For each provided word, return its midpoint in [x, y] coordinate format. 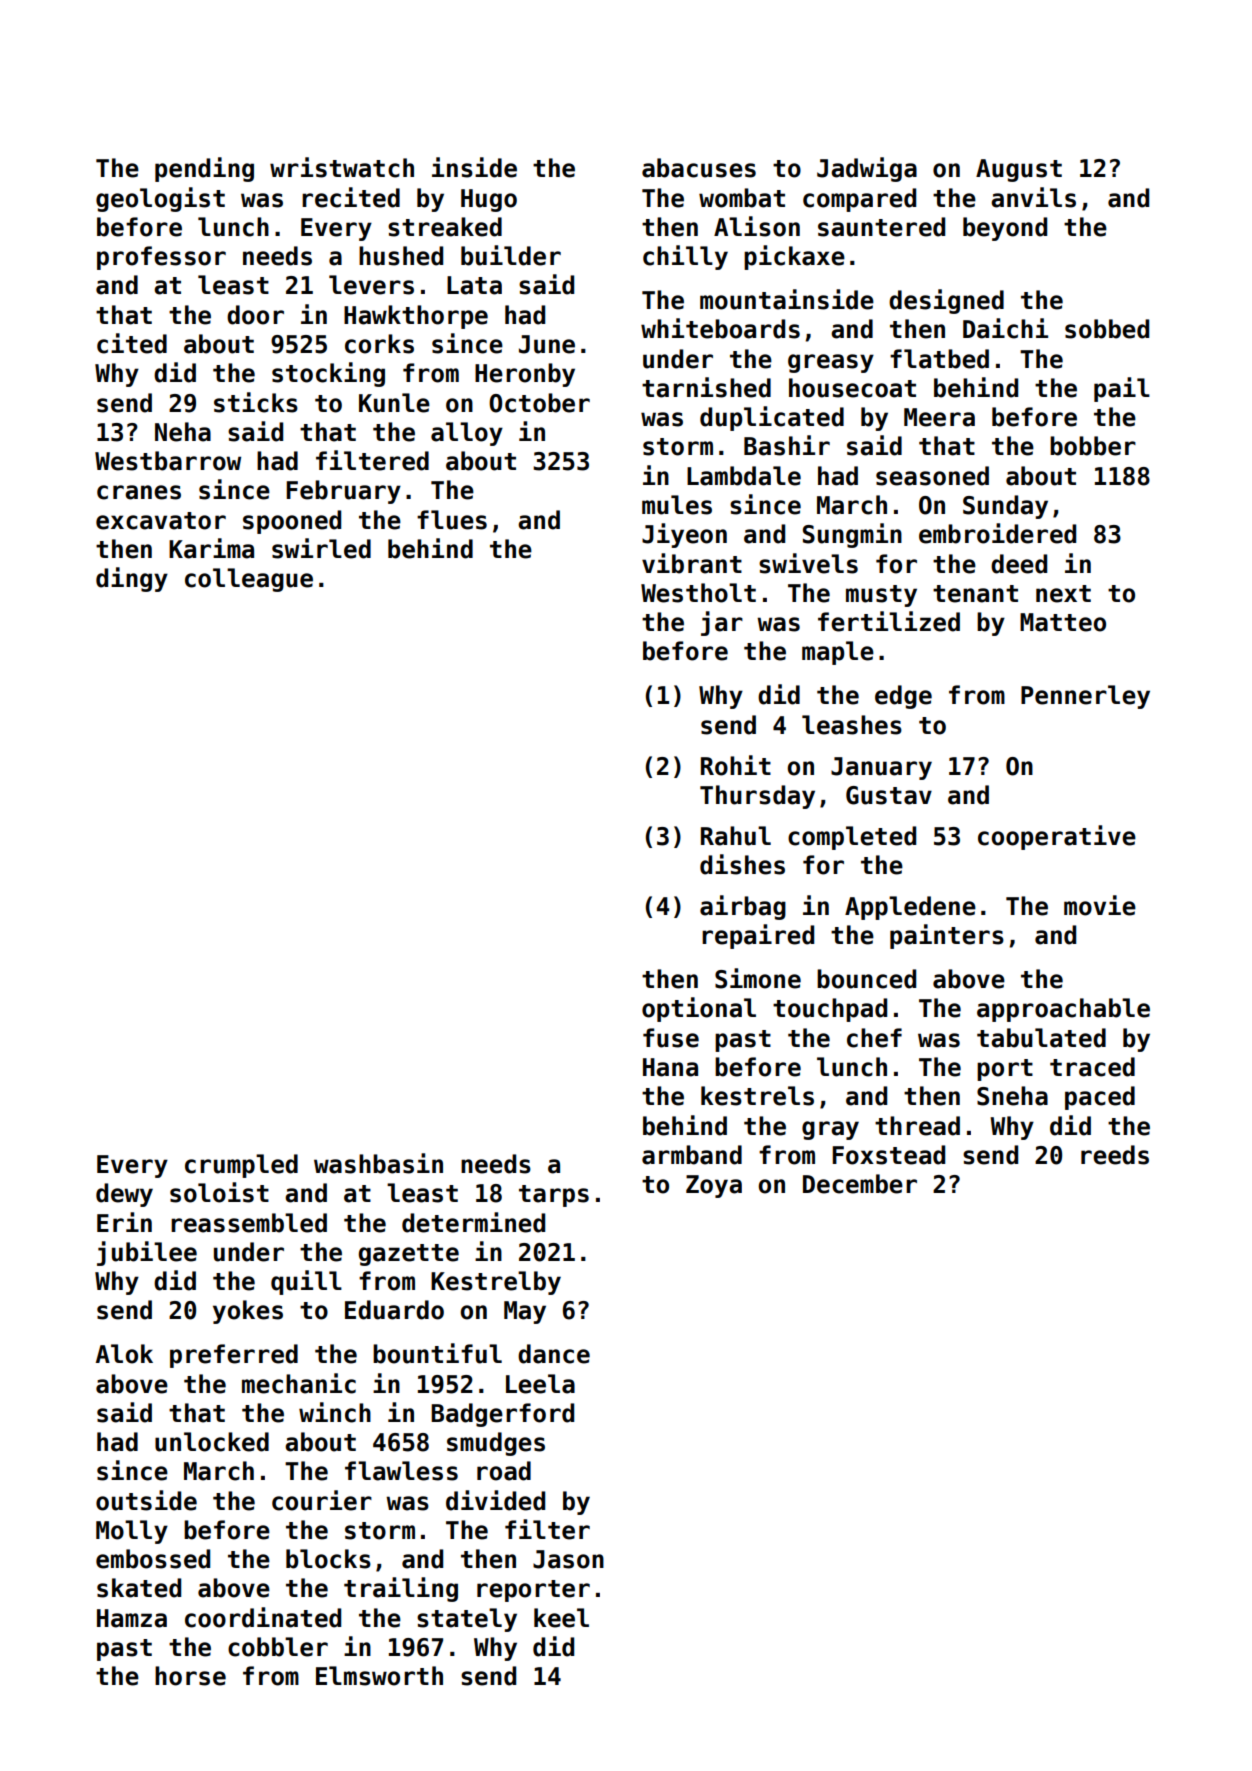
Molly [132, 1532]
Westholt [698, 593]
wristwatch [342, 167]
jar [722, 623]
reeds [1115, 1155]
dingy [132, 579]
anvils [1033, 197]
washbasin [378, 1163]
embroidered [997, 533]
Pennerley [1085, 697]
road [504, 1471]
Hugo [489, 200]
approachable [1063, 1010]
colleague [249, 580]
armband [692, 1155]
